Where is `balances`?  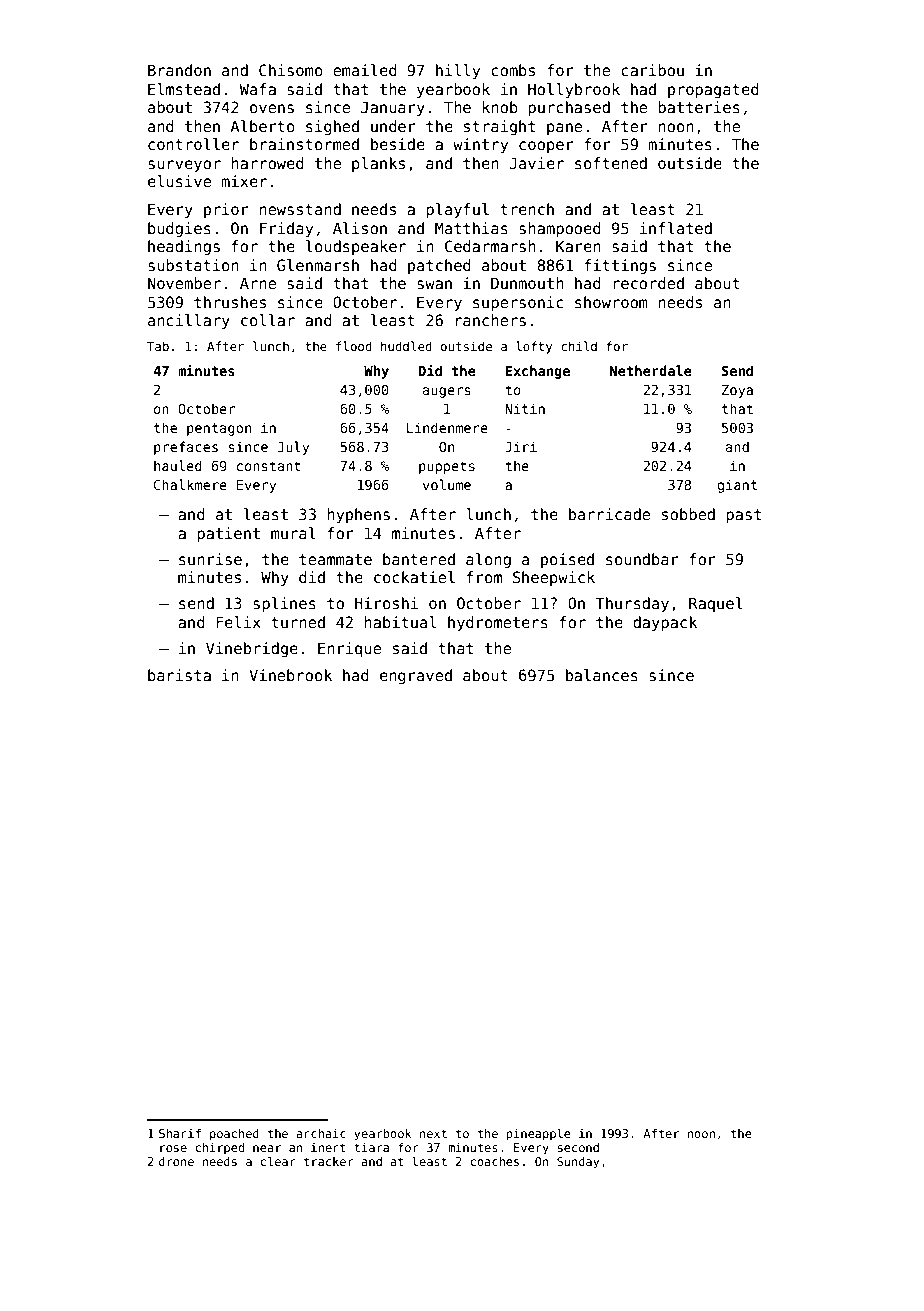
balances is located at coordinates (602, 675).
